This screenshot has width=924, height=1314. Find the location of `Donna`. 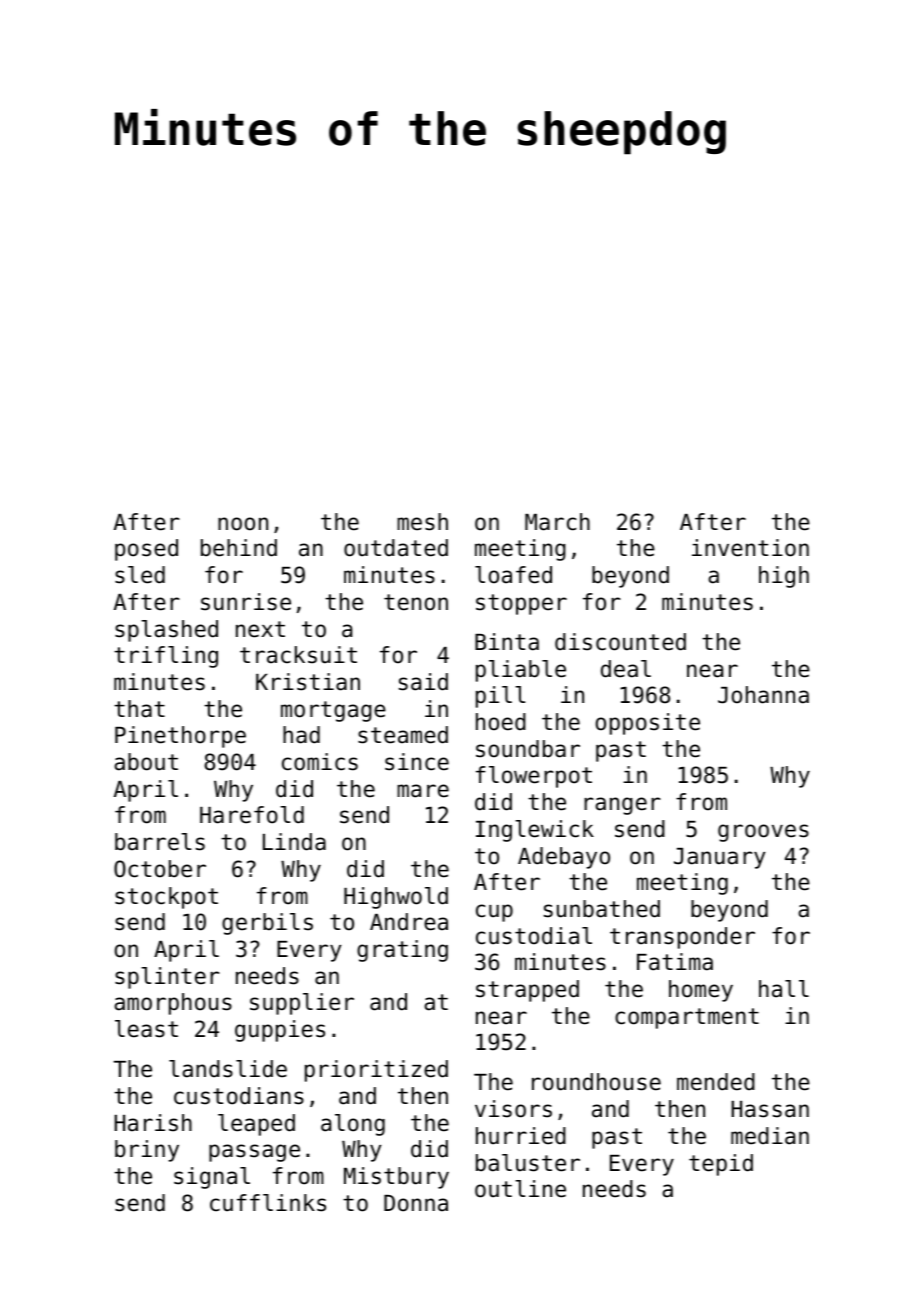

Donna is located at coordinates (416, 1203).
